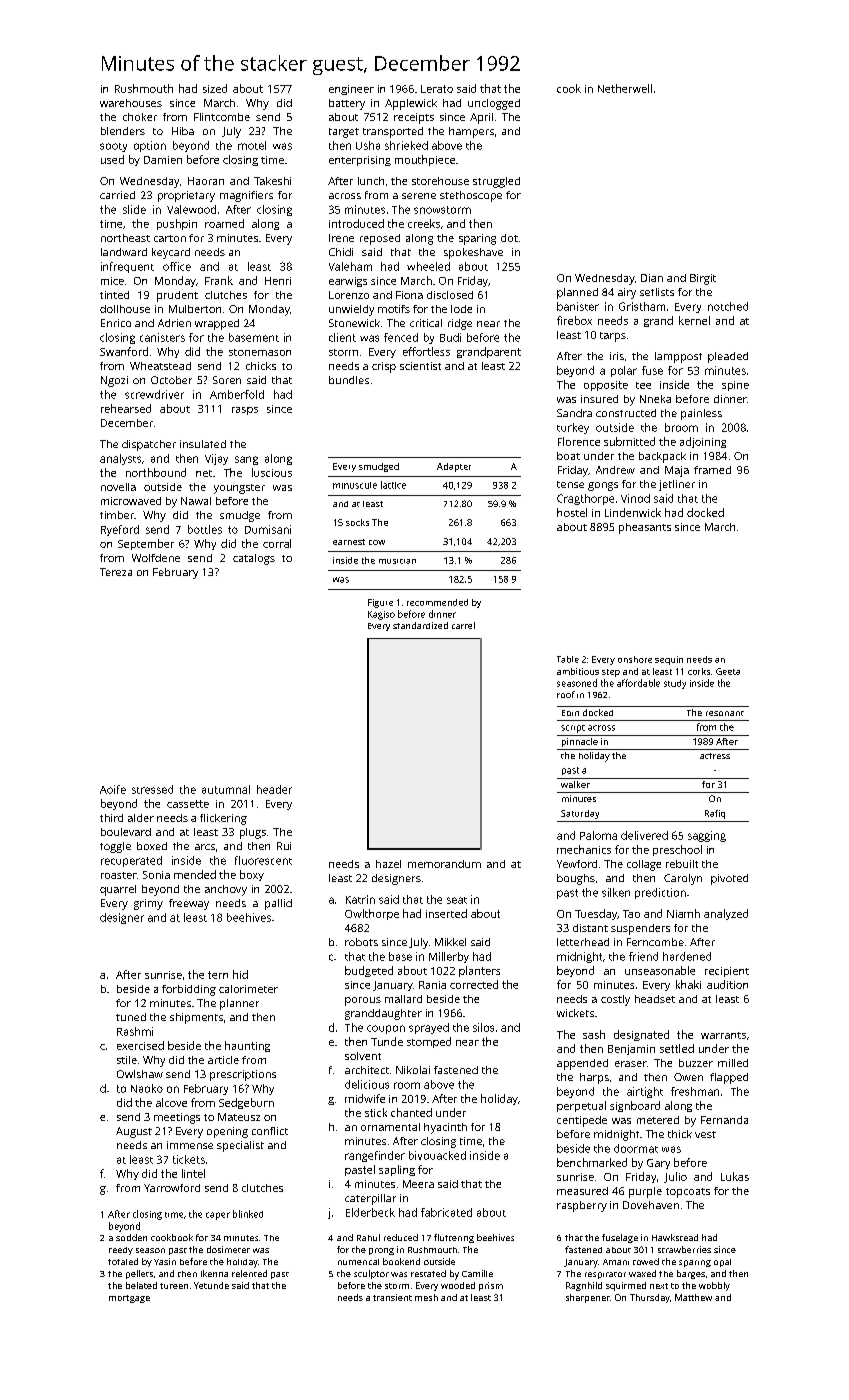  What do you see at coordinates (429, 1042) in the page?
I see `stomped` at bounding box center [429, 1042].
